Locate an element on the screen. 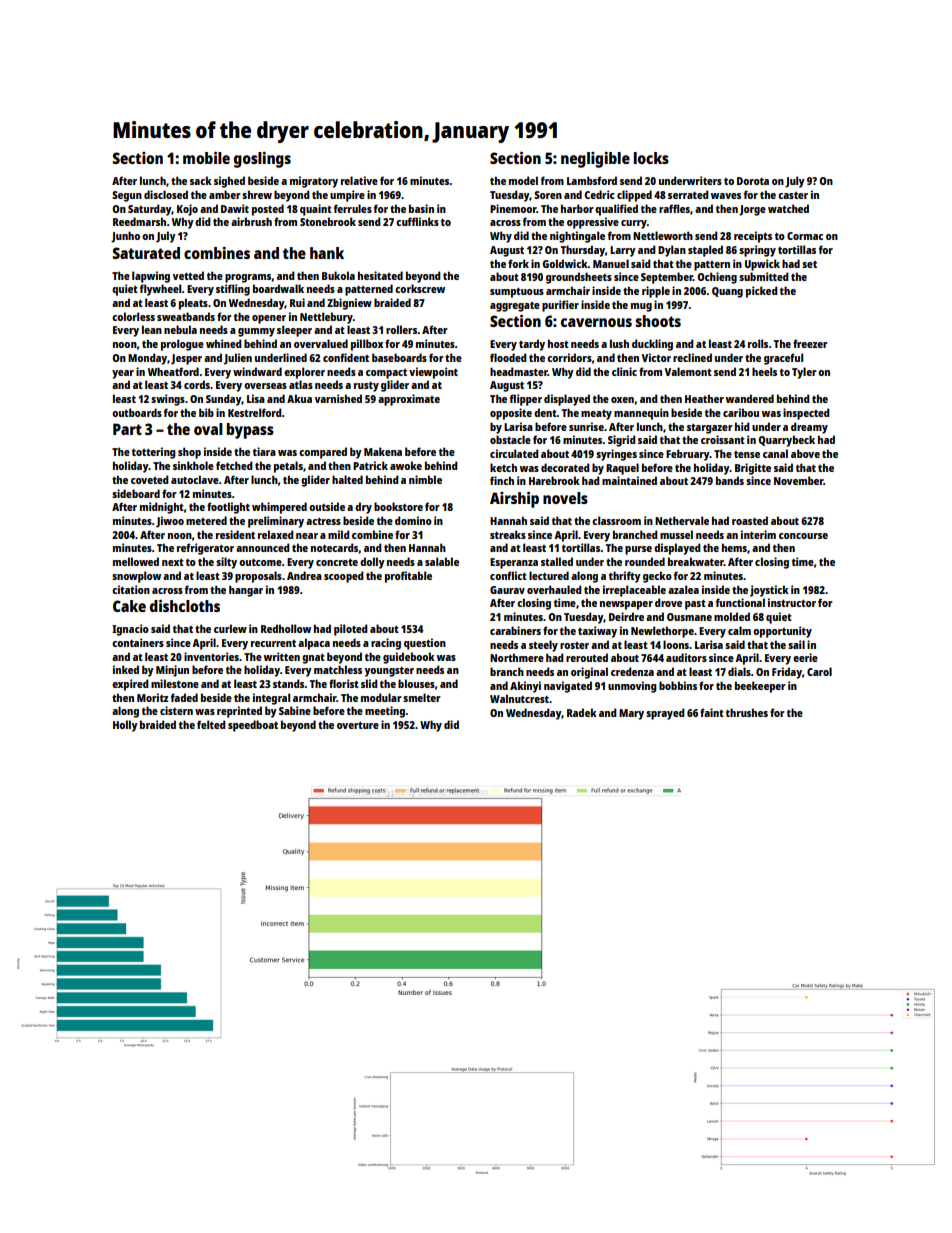  salable is located at coordinates (442, 561).
